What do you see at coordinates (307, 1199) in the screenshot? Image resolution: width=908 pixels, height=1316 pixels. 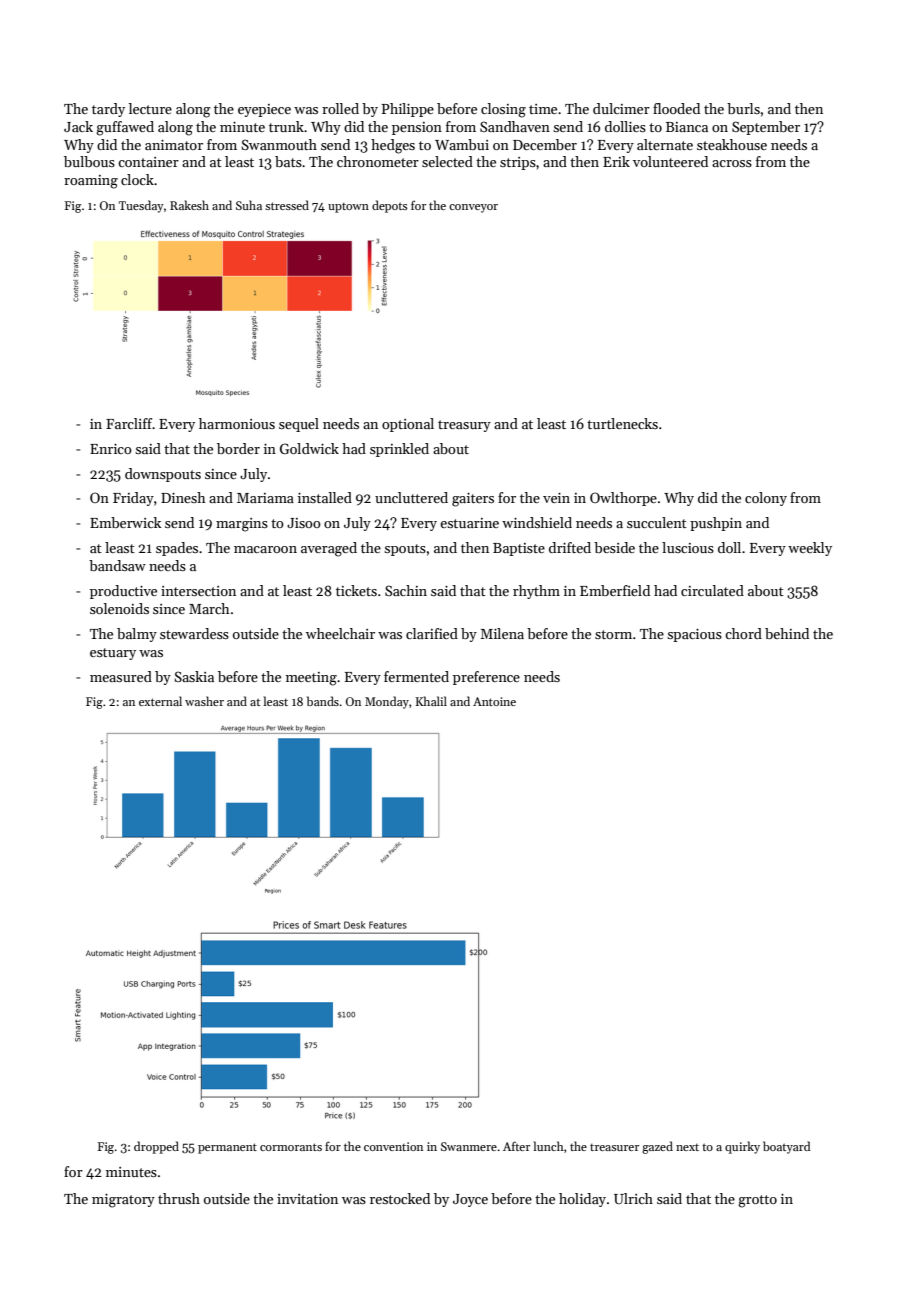 I see `invitation` at bounding box center [307, 1199].
